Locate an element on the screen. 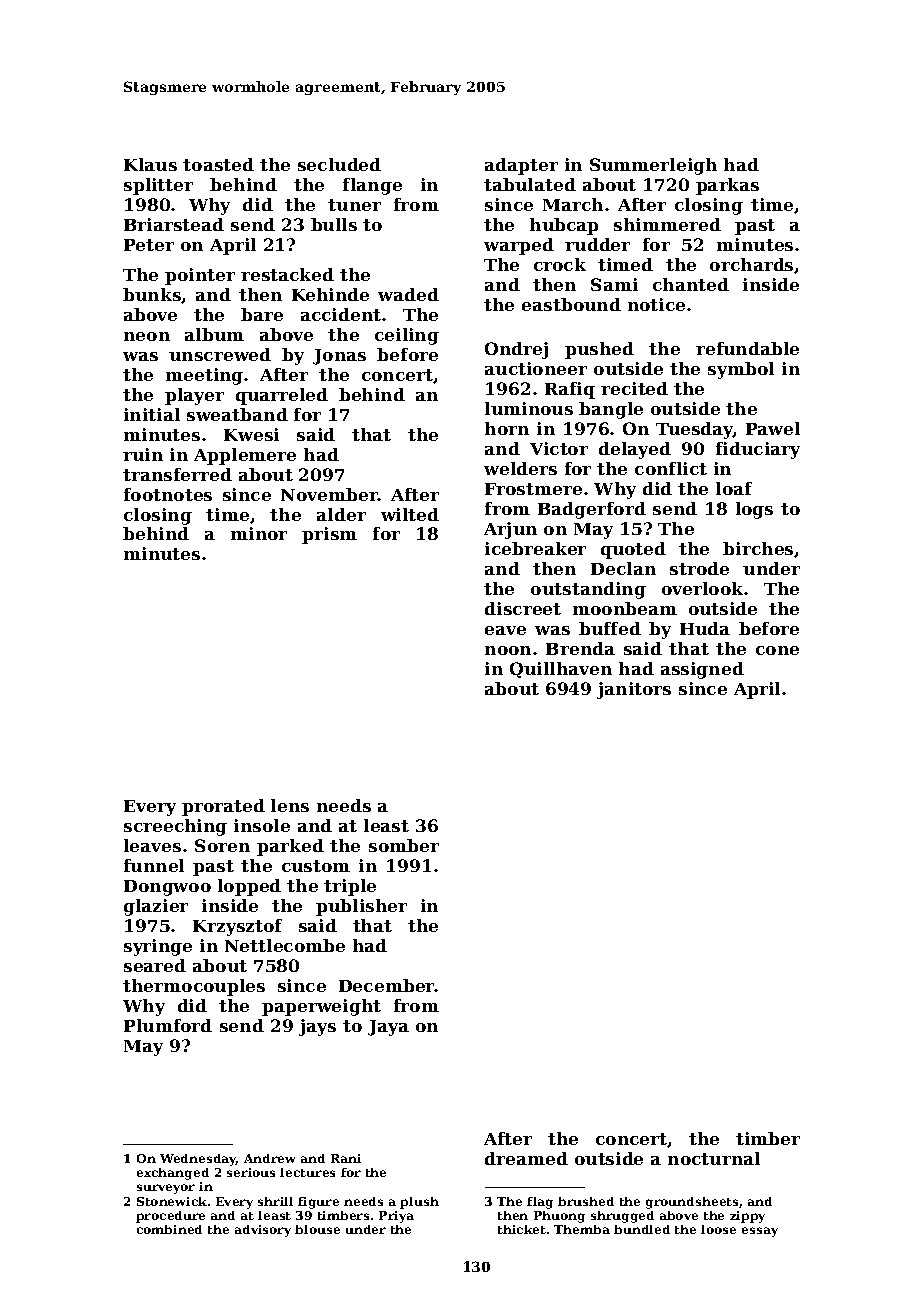 Image resolution: width=924 pixels, height=1311 pixels. surveyor is located at coordinates (166, 1189).
